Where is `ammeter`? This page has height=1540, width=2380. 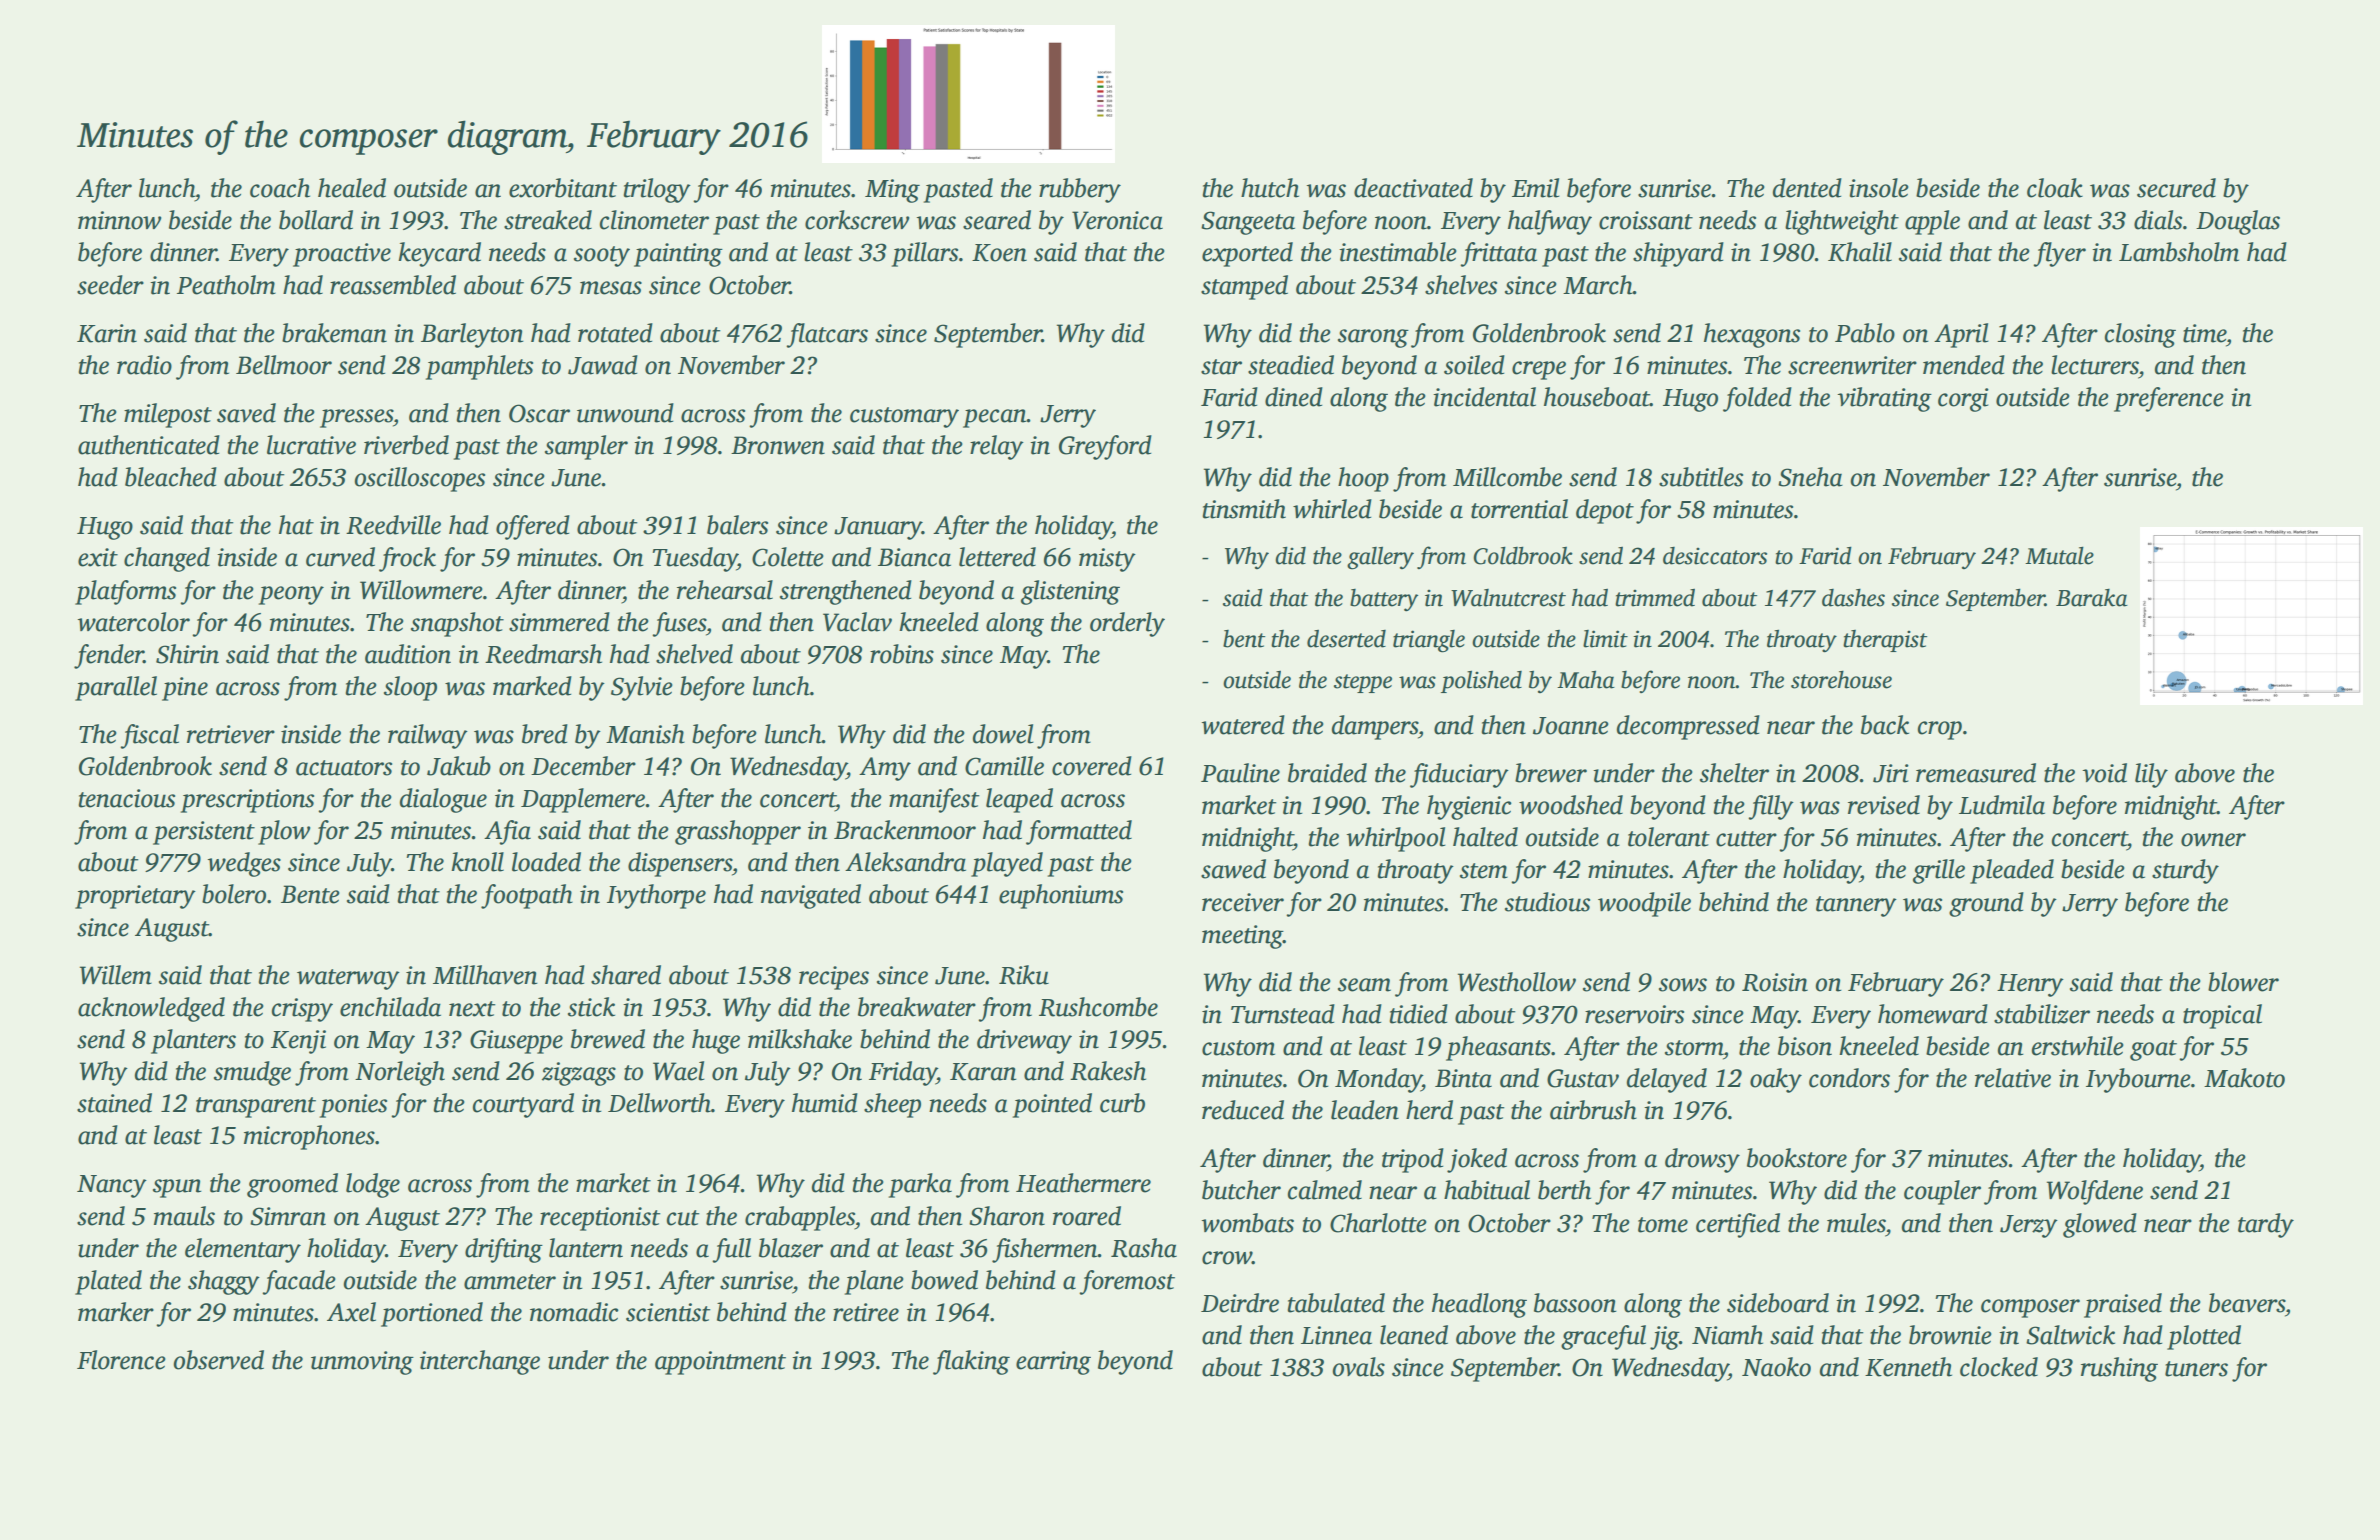
ammeter is located at coordinates (510, 1282).
